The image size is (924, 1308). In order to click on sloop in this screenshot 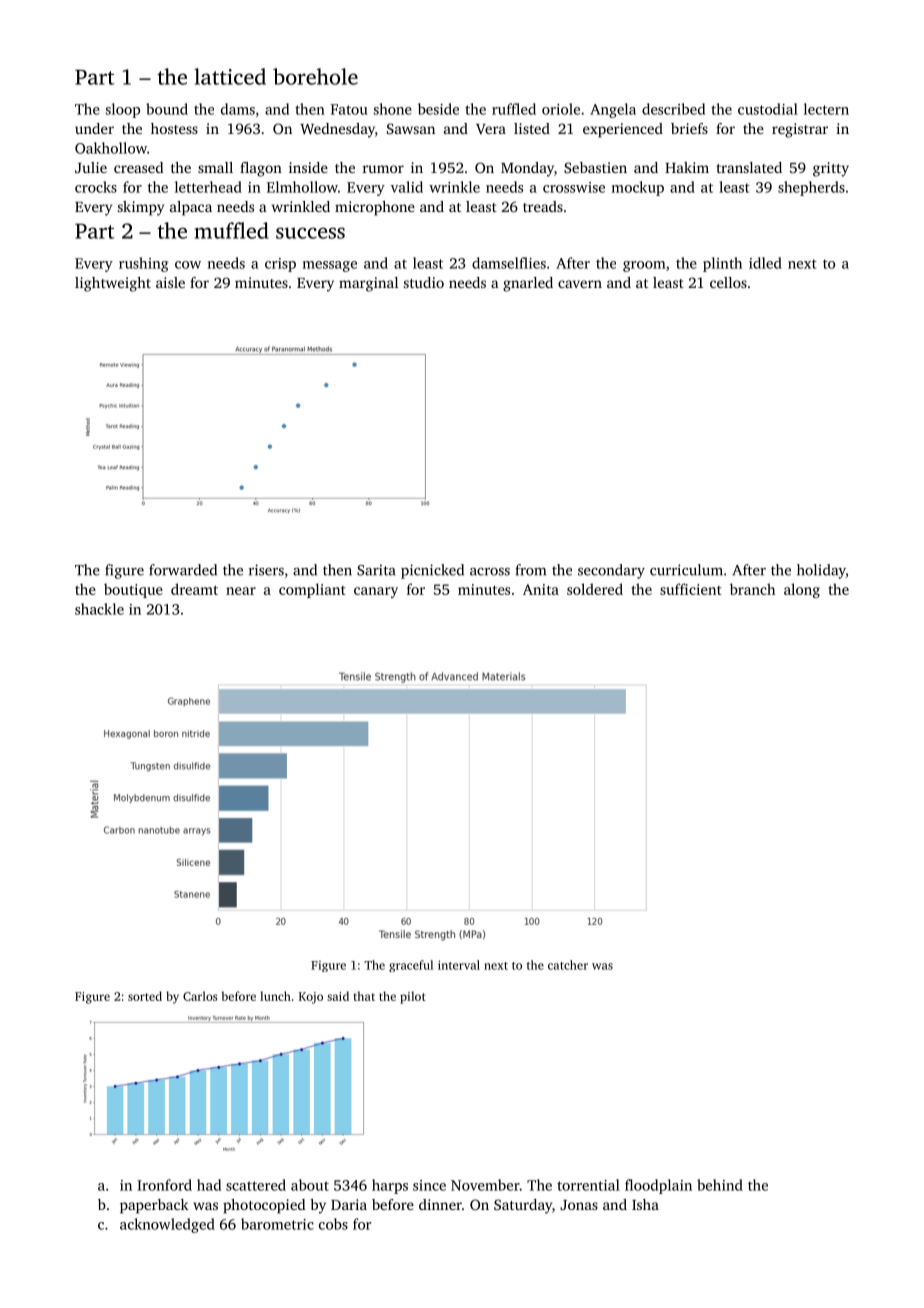, I will do `click(123, 110)`.
